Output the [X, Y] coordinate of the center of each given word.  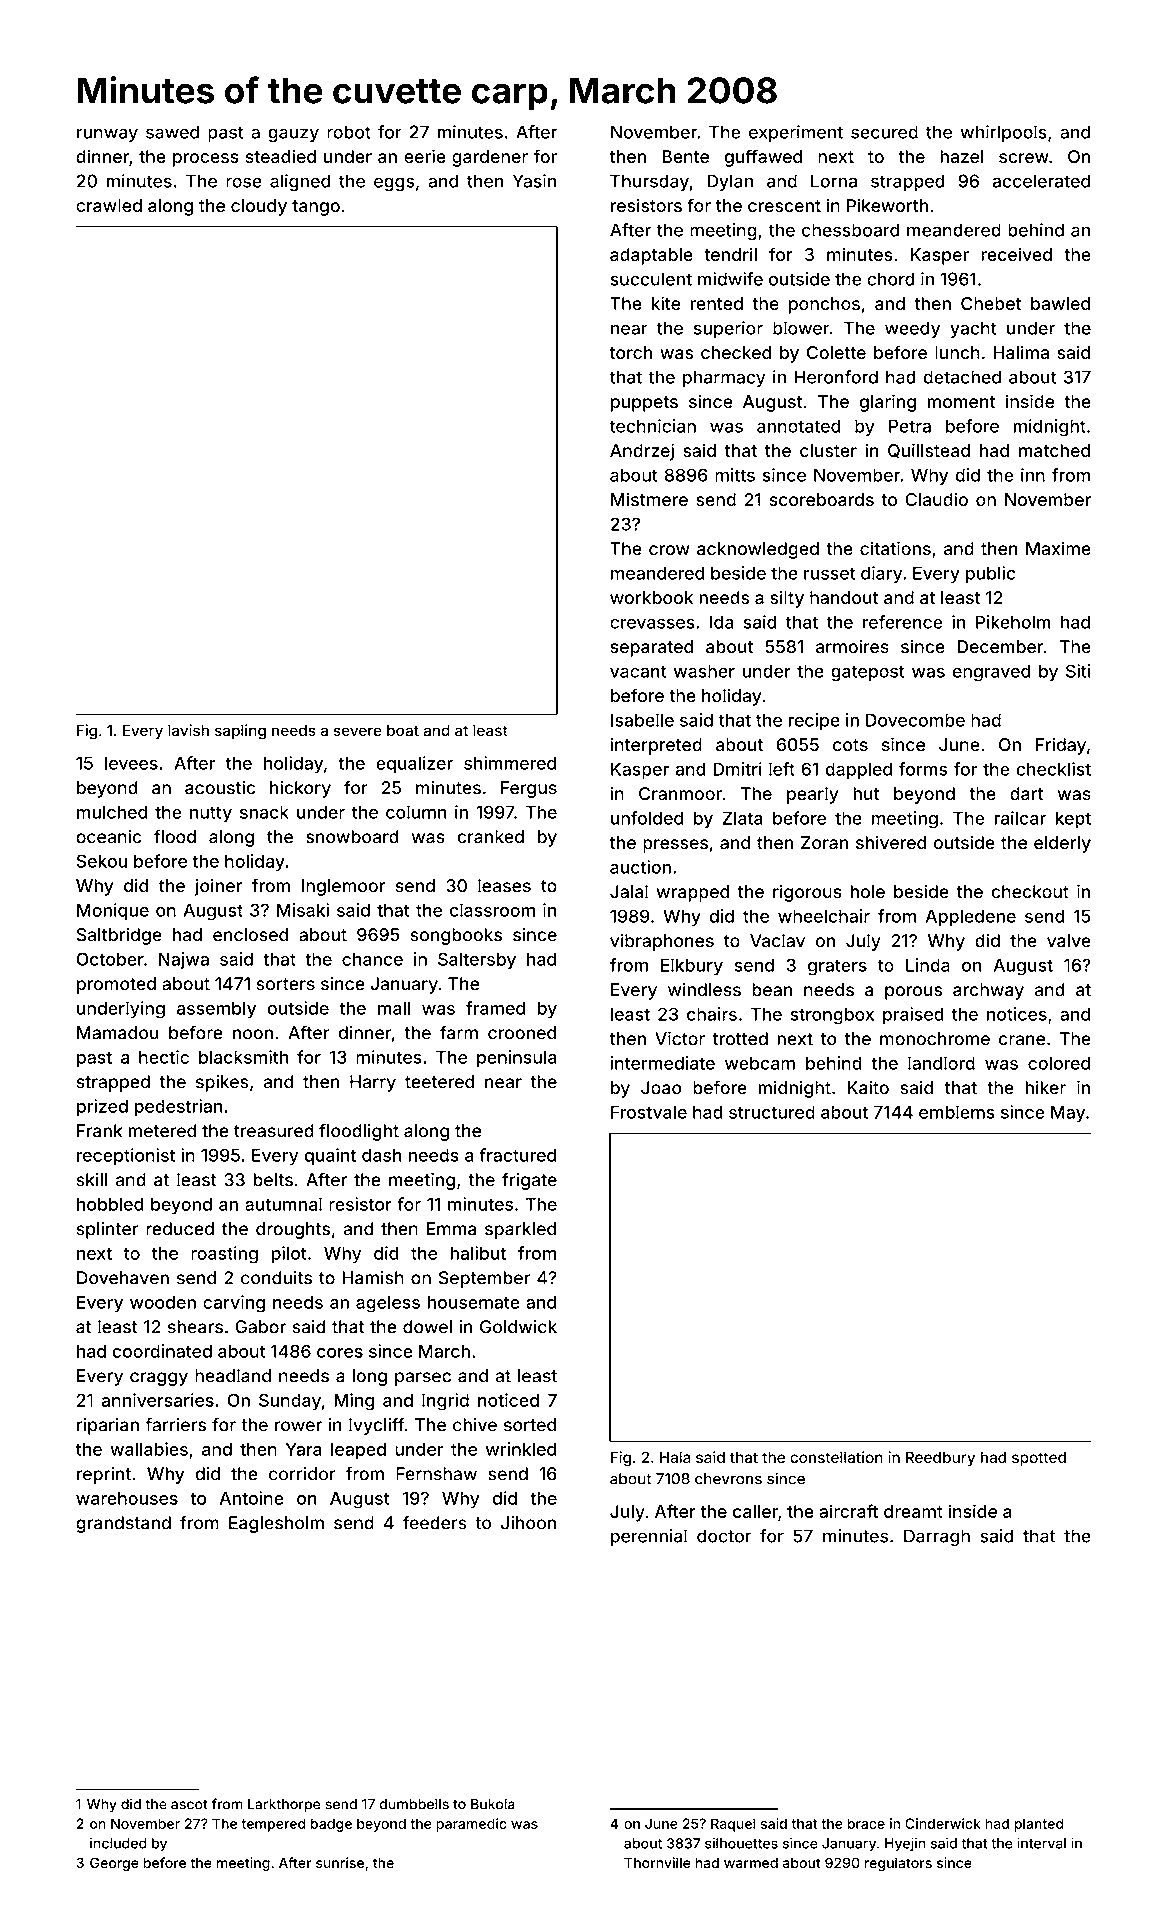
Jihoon [528, 1523]
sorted [530, 1425]
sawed [172, 132]
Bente [685, 156]
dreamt [913, 1511]
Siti [1078, 671]
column [416, 812]
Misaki [303, 910]
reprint [104, 1475]
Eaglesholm [276, 1524]
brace [866, 1823]
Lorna [834, 181]
